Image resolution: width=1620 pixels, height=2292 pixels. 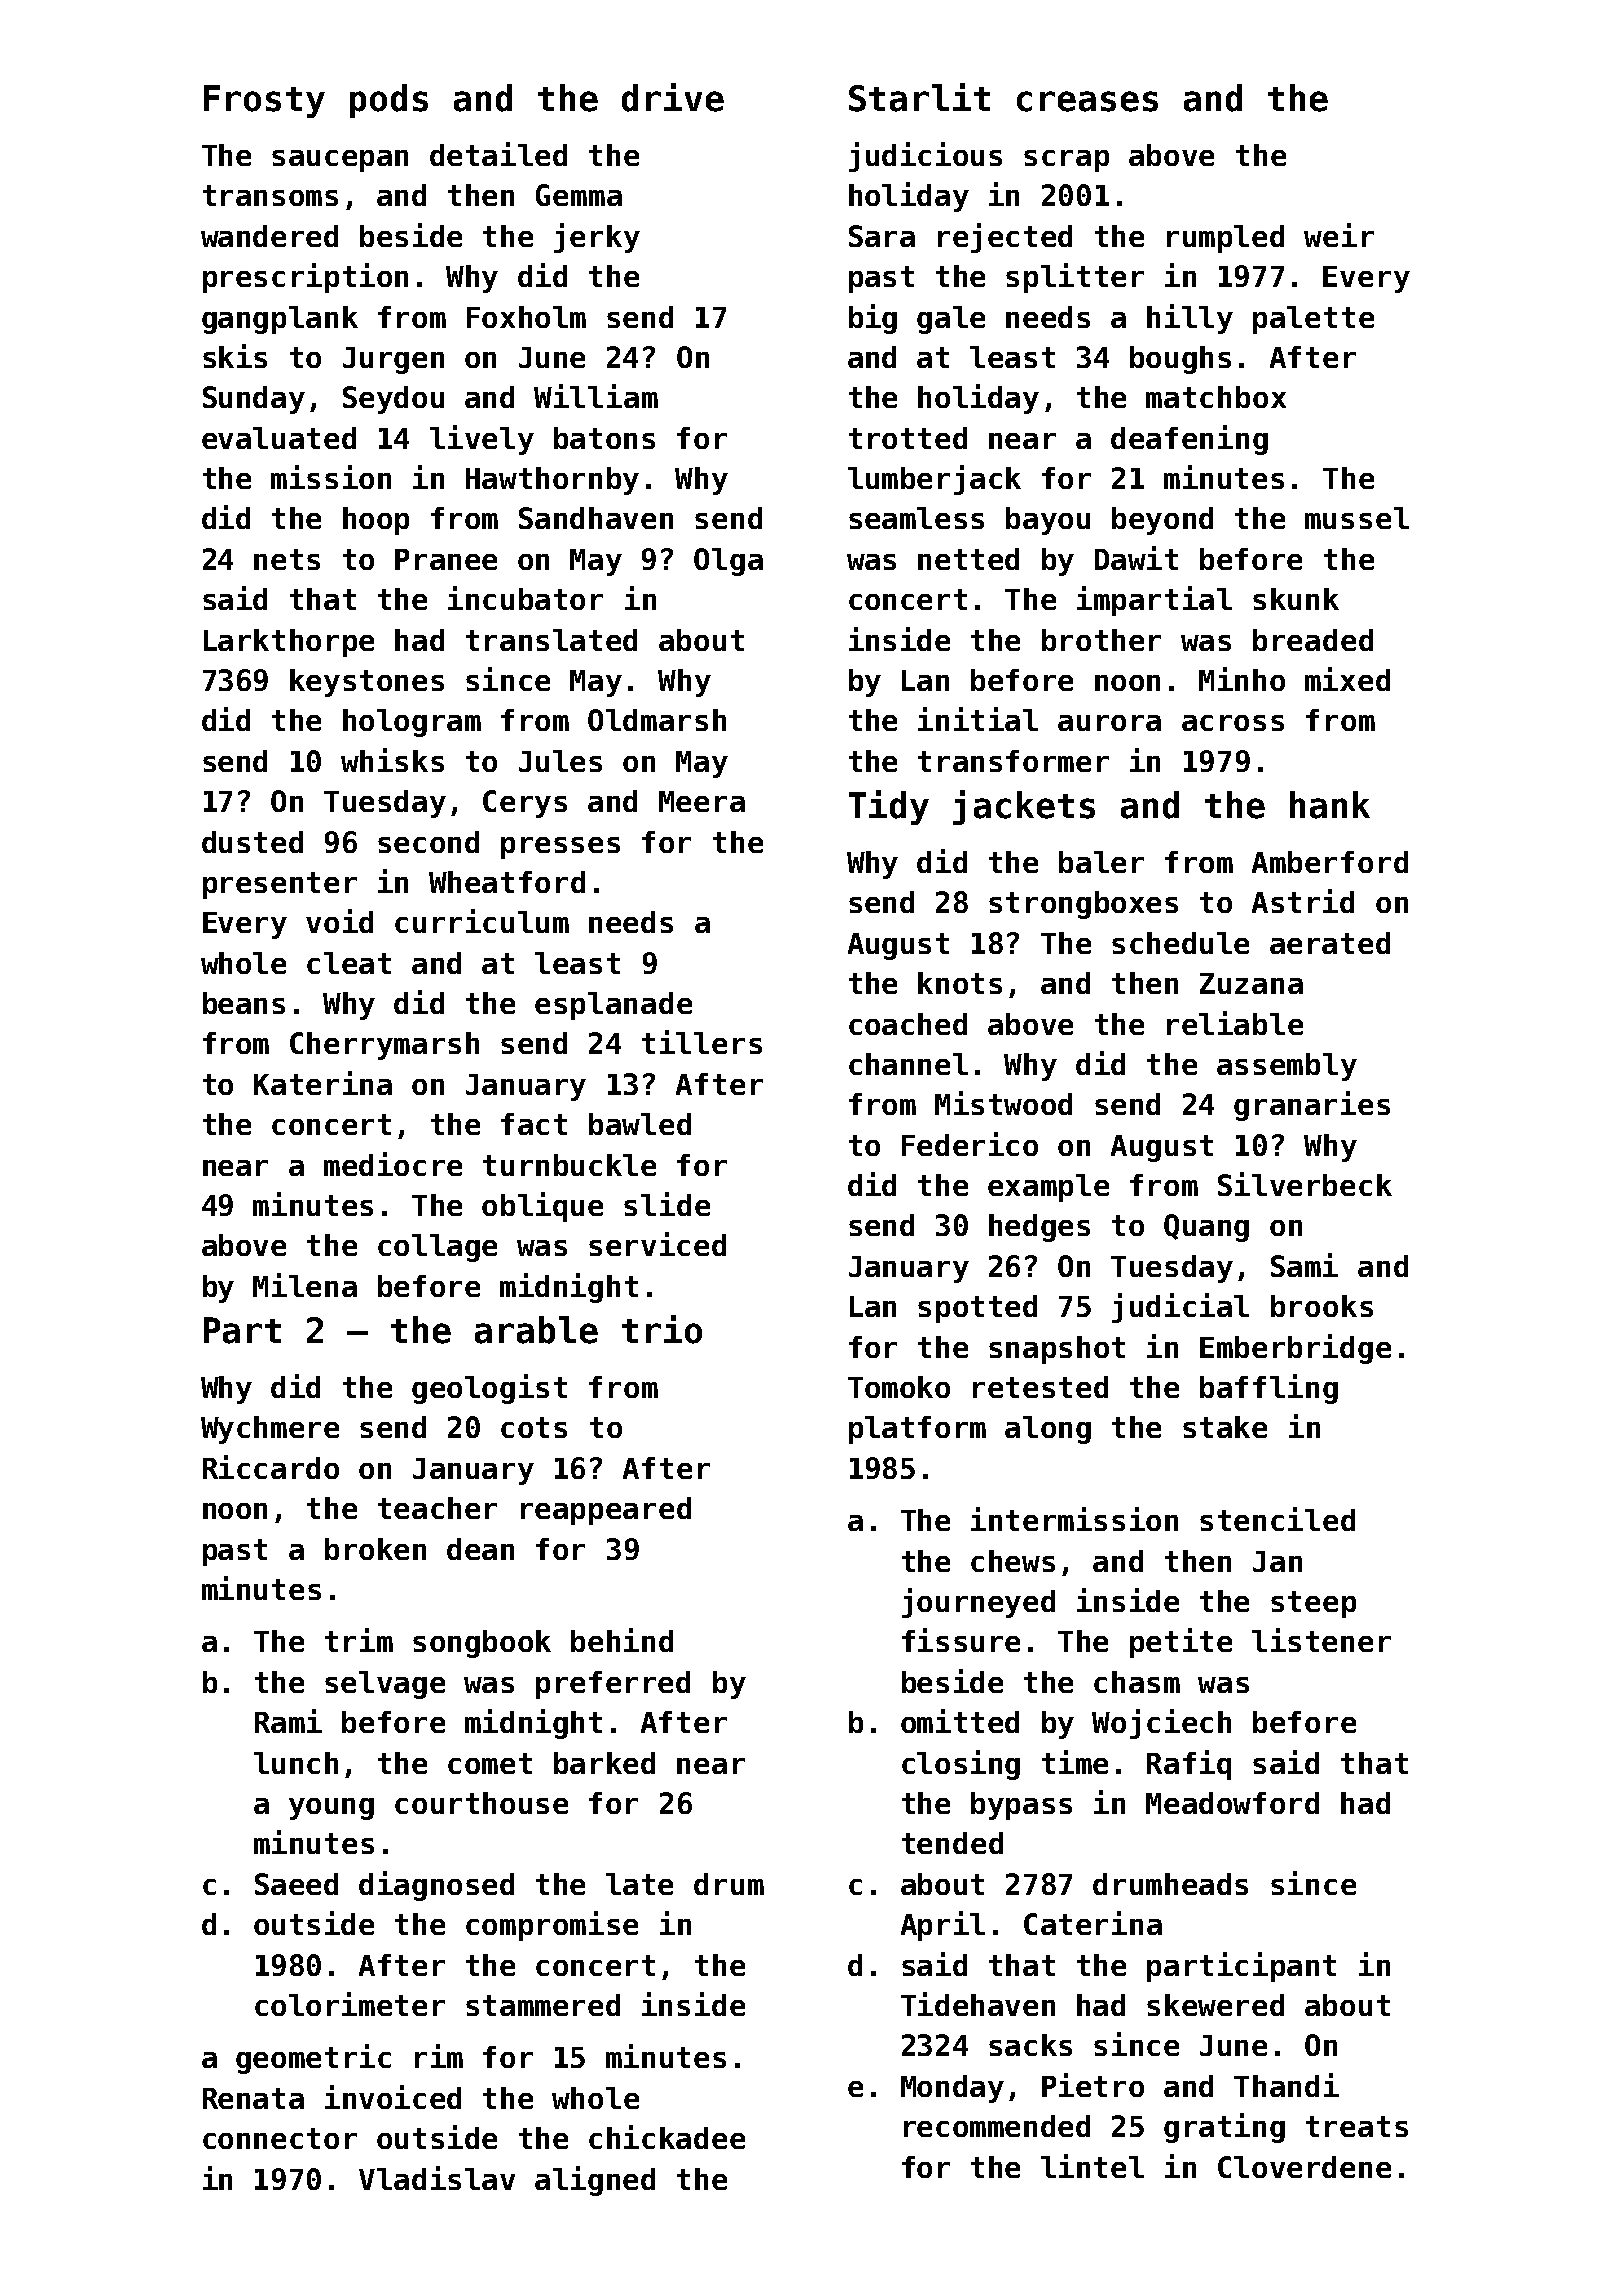 What do you see at coordinates (340, 161) in the page?
I see `saucepan` at bounding box center [340, 161].
